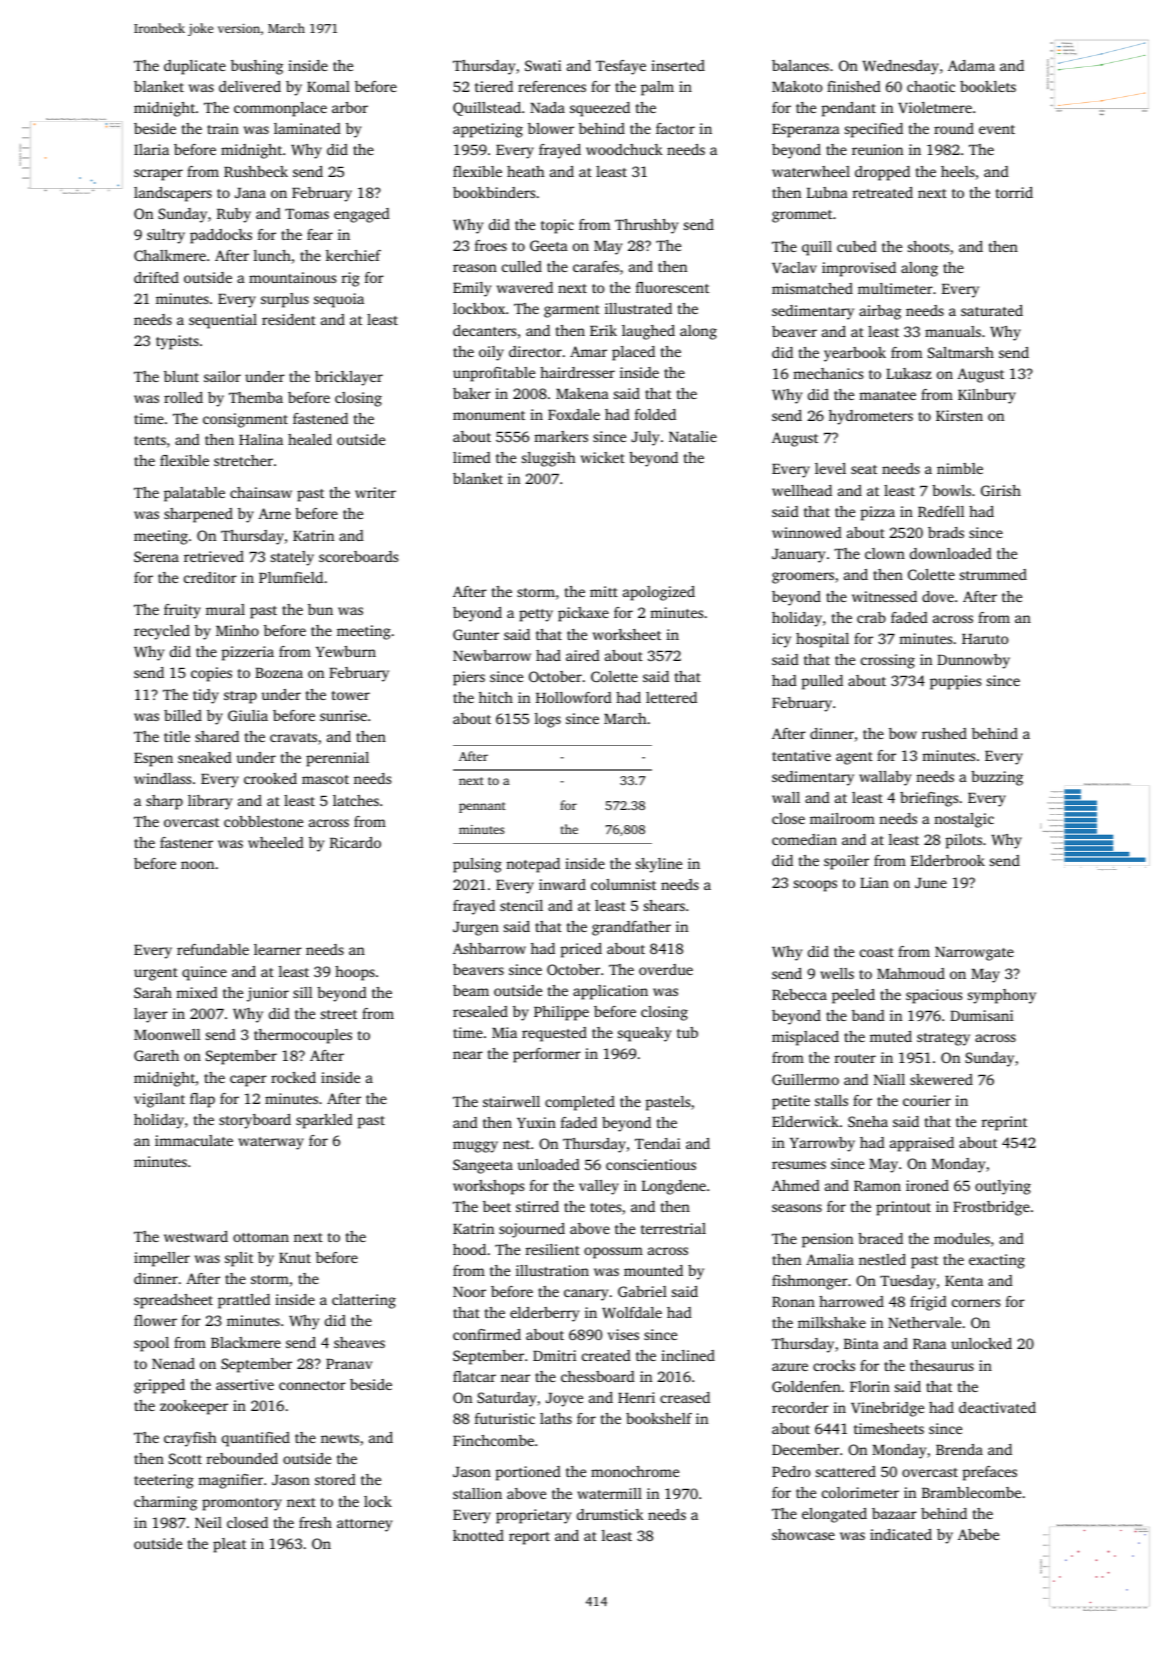 Image resolution: width=1171 pixels, height=1656 pixels. Describe the element at coordinates (320, 418) in the document. I see `fastened` at that location.
